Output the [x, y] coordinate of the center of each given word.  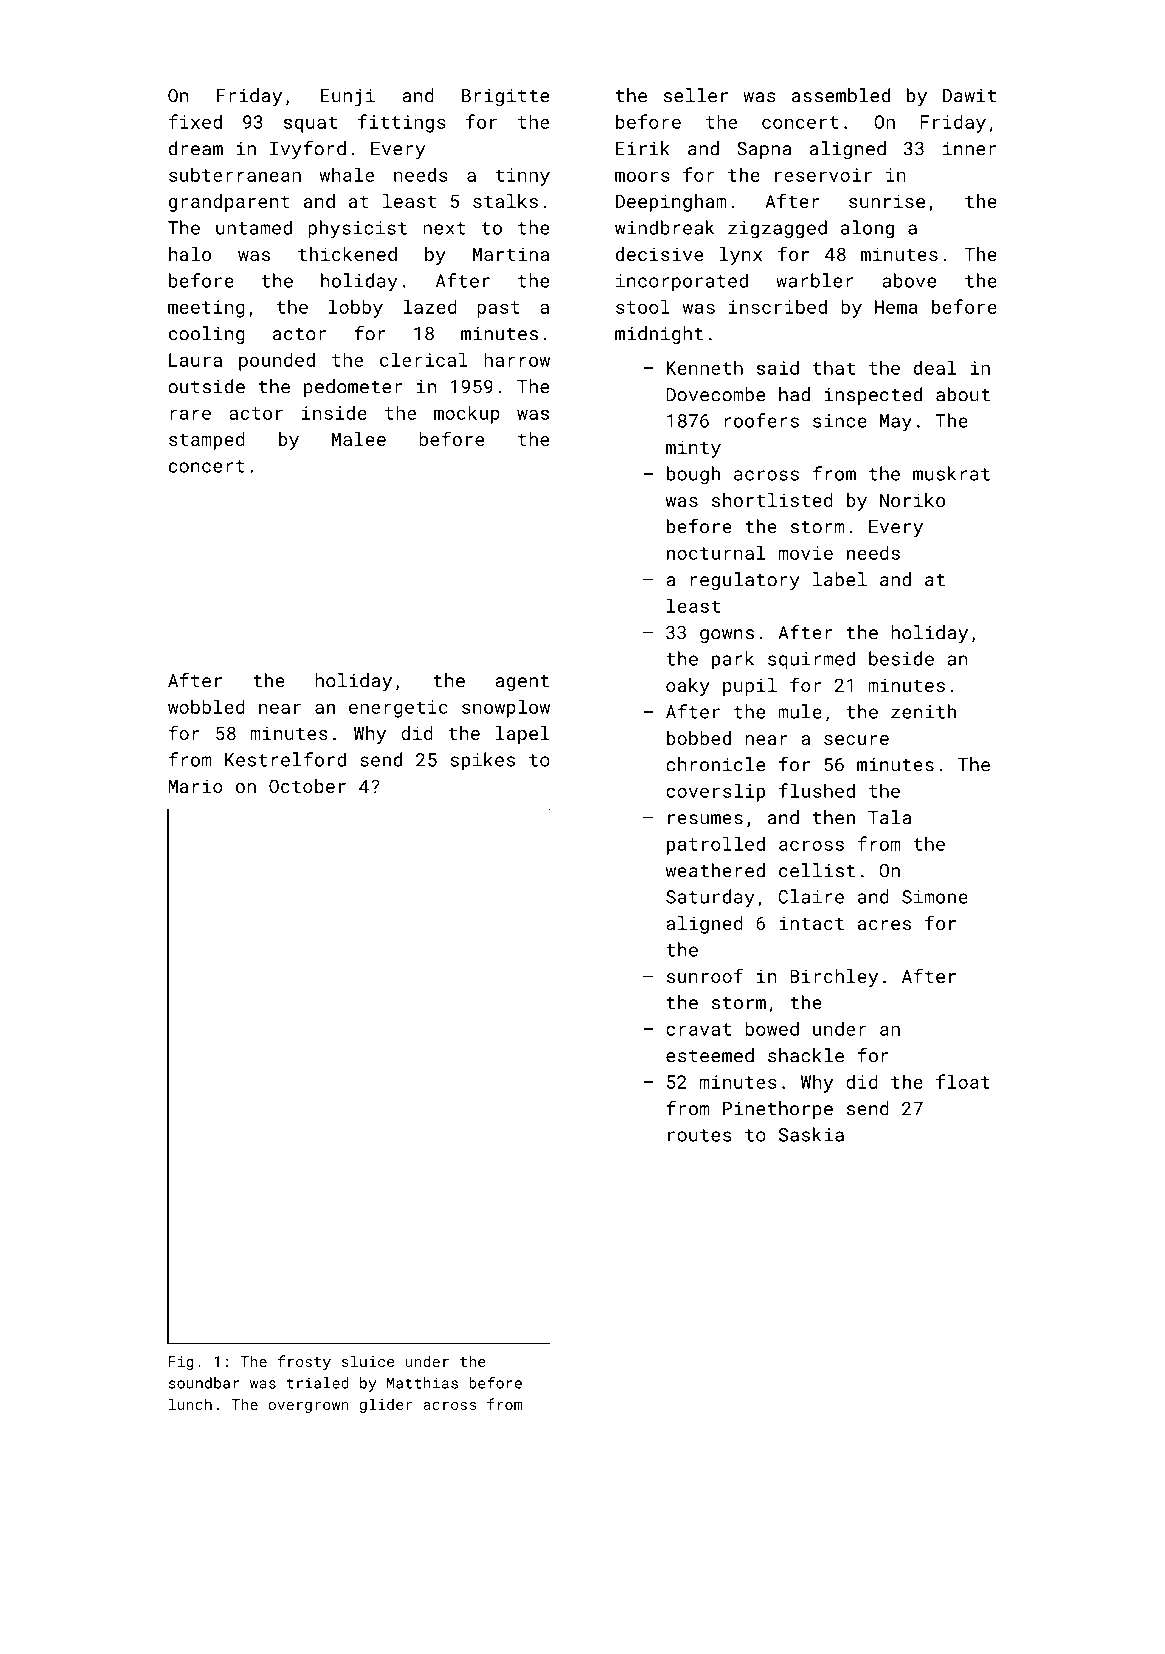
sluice [368, 1361]
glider [386, 1405]
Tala [889, 817]
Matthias [422, 1383]
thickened [347, 254]
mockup [467, 414]
